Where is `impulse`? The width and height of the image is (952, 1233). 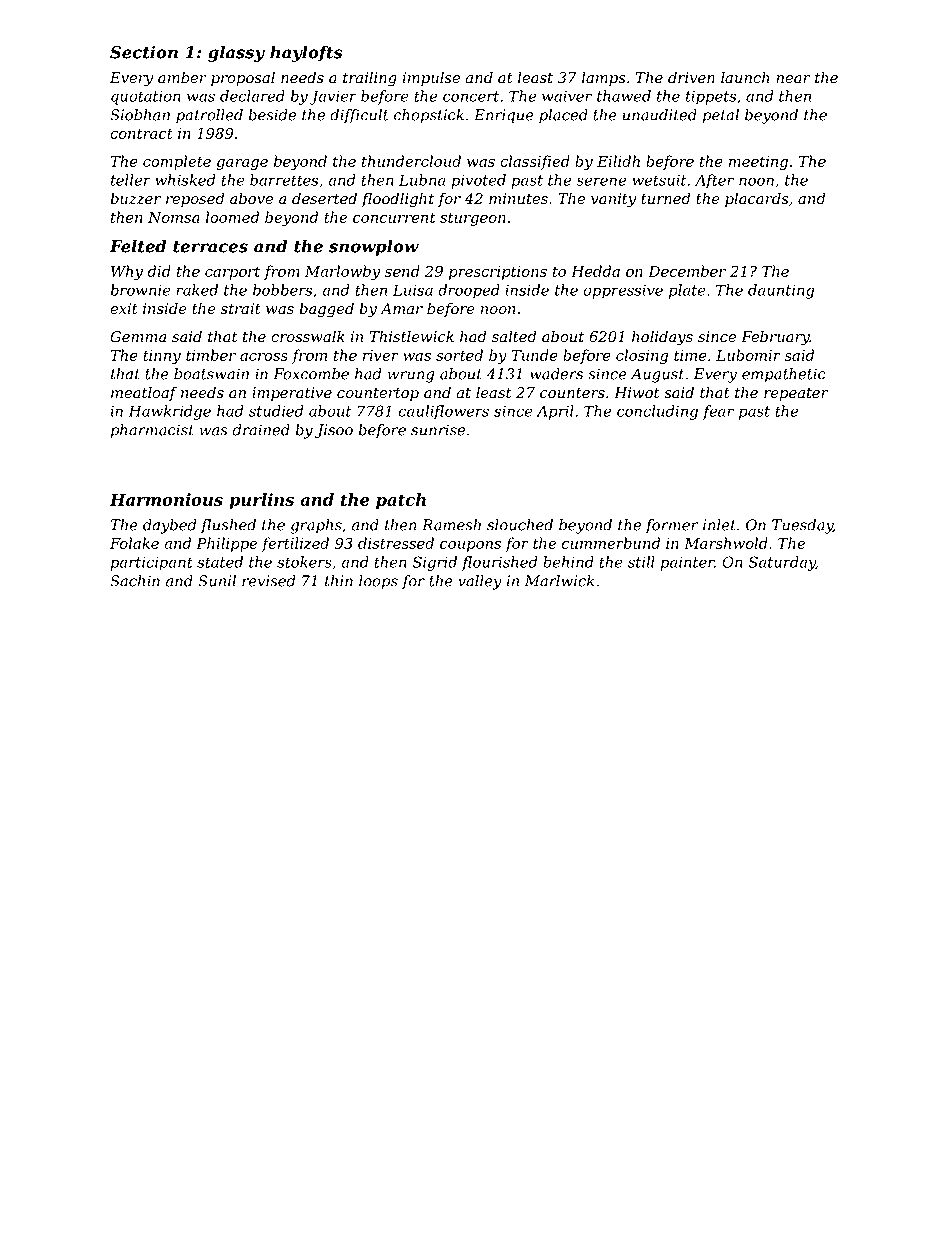
impulse is located at coordinates (431, 78).
